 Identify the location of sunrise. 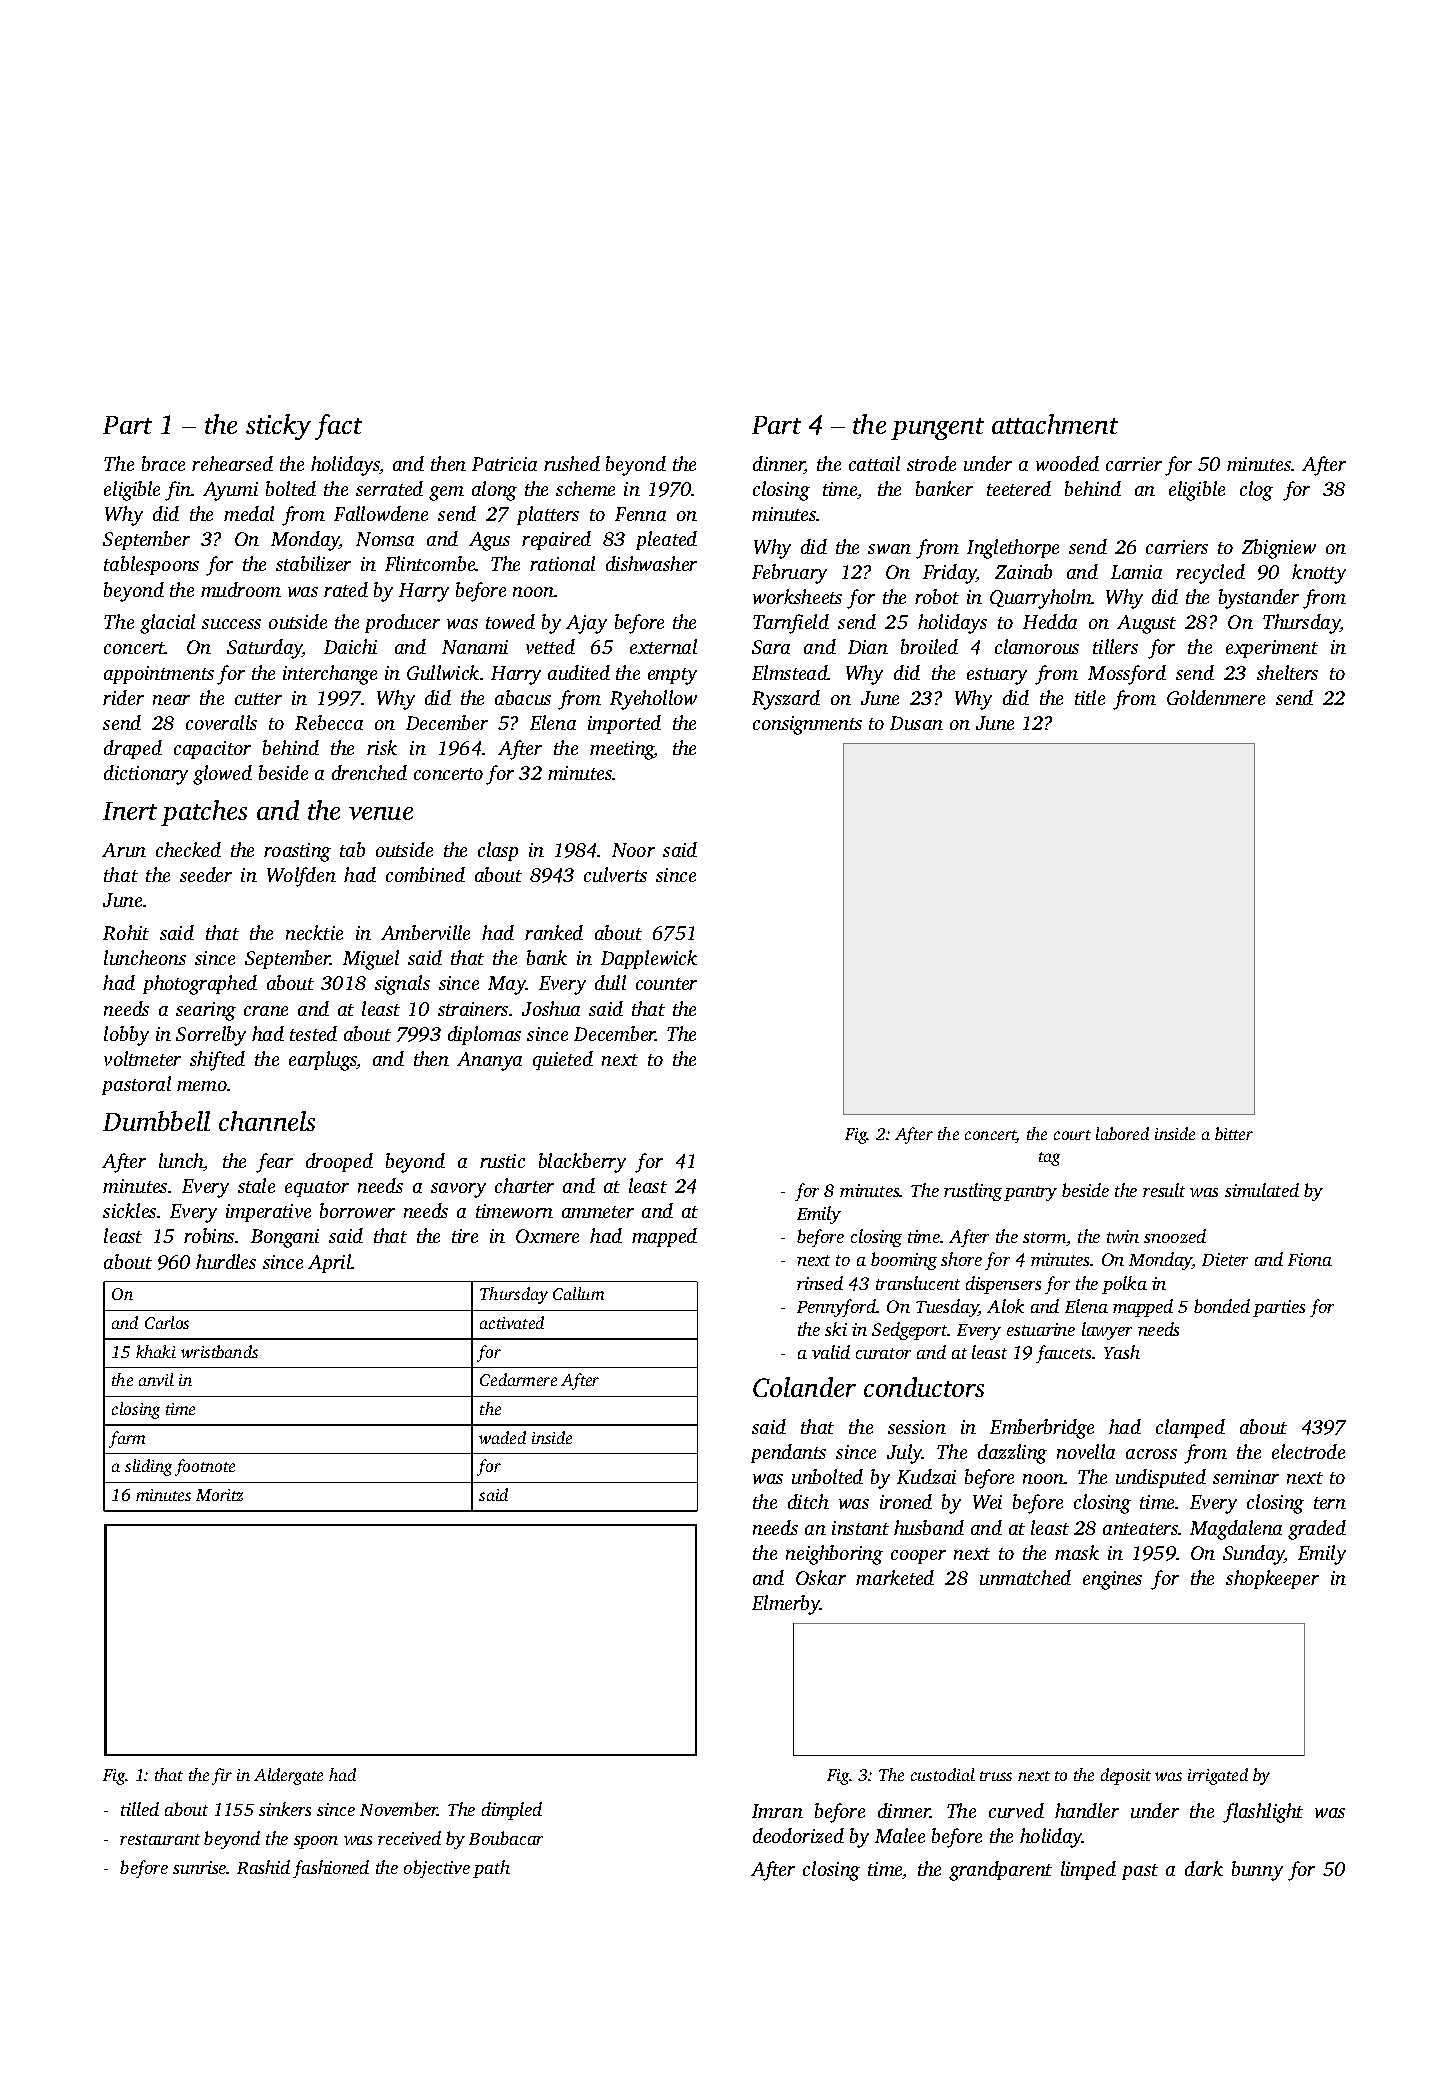
(200, 1867).
